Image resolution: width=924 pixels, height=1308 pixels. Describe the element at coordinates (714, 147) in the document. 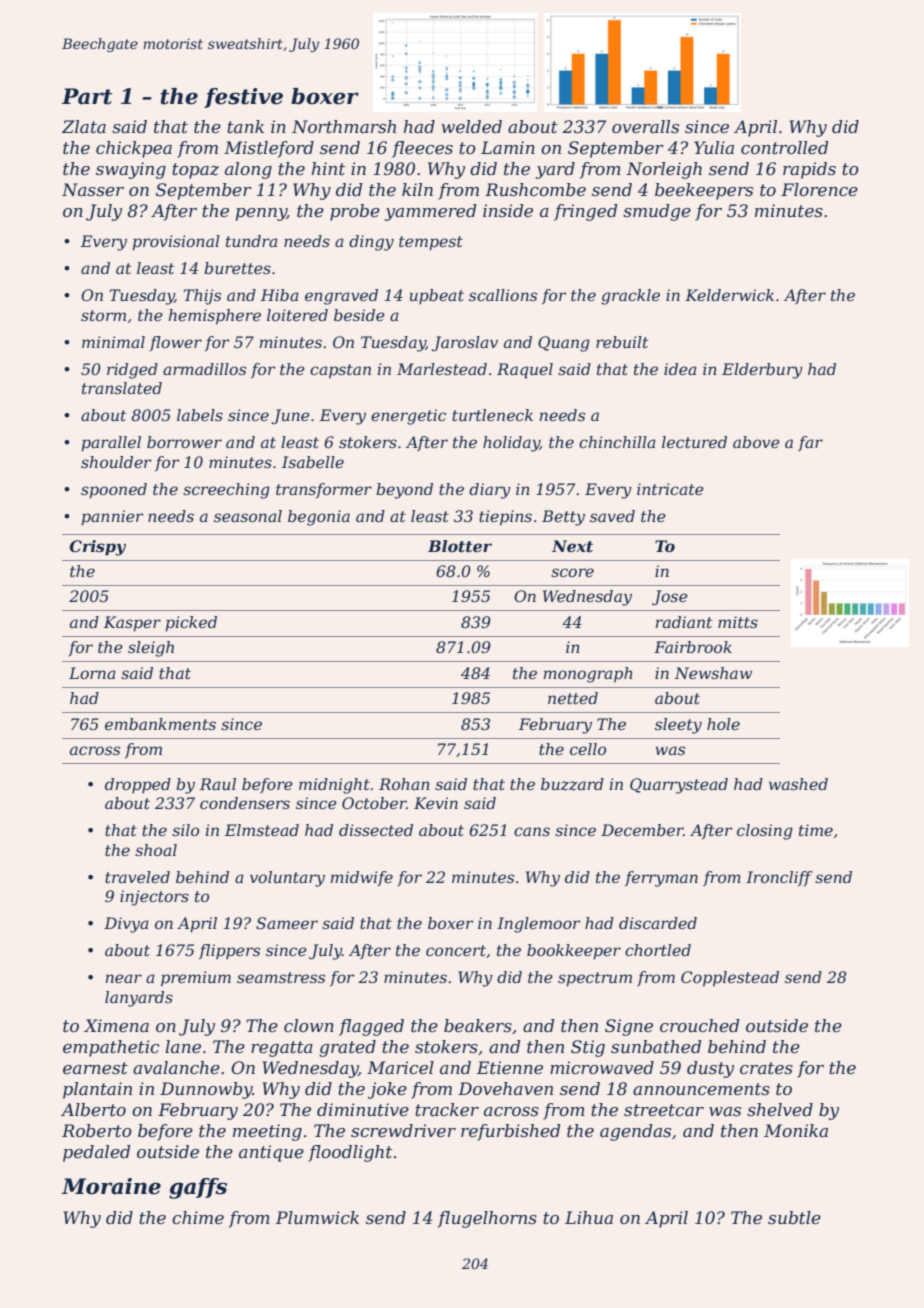

I see `Yulia` at that location.
